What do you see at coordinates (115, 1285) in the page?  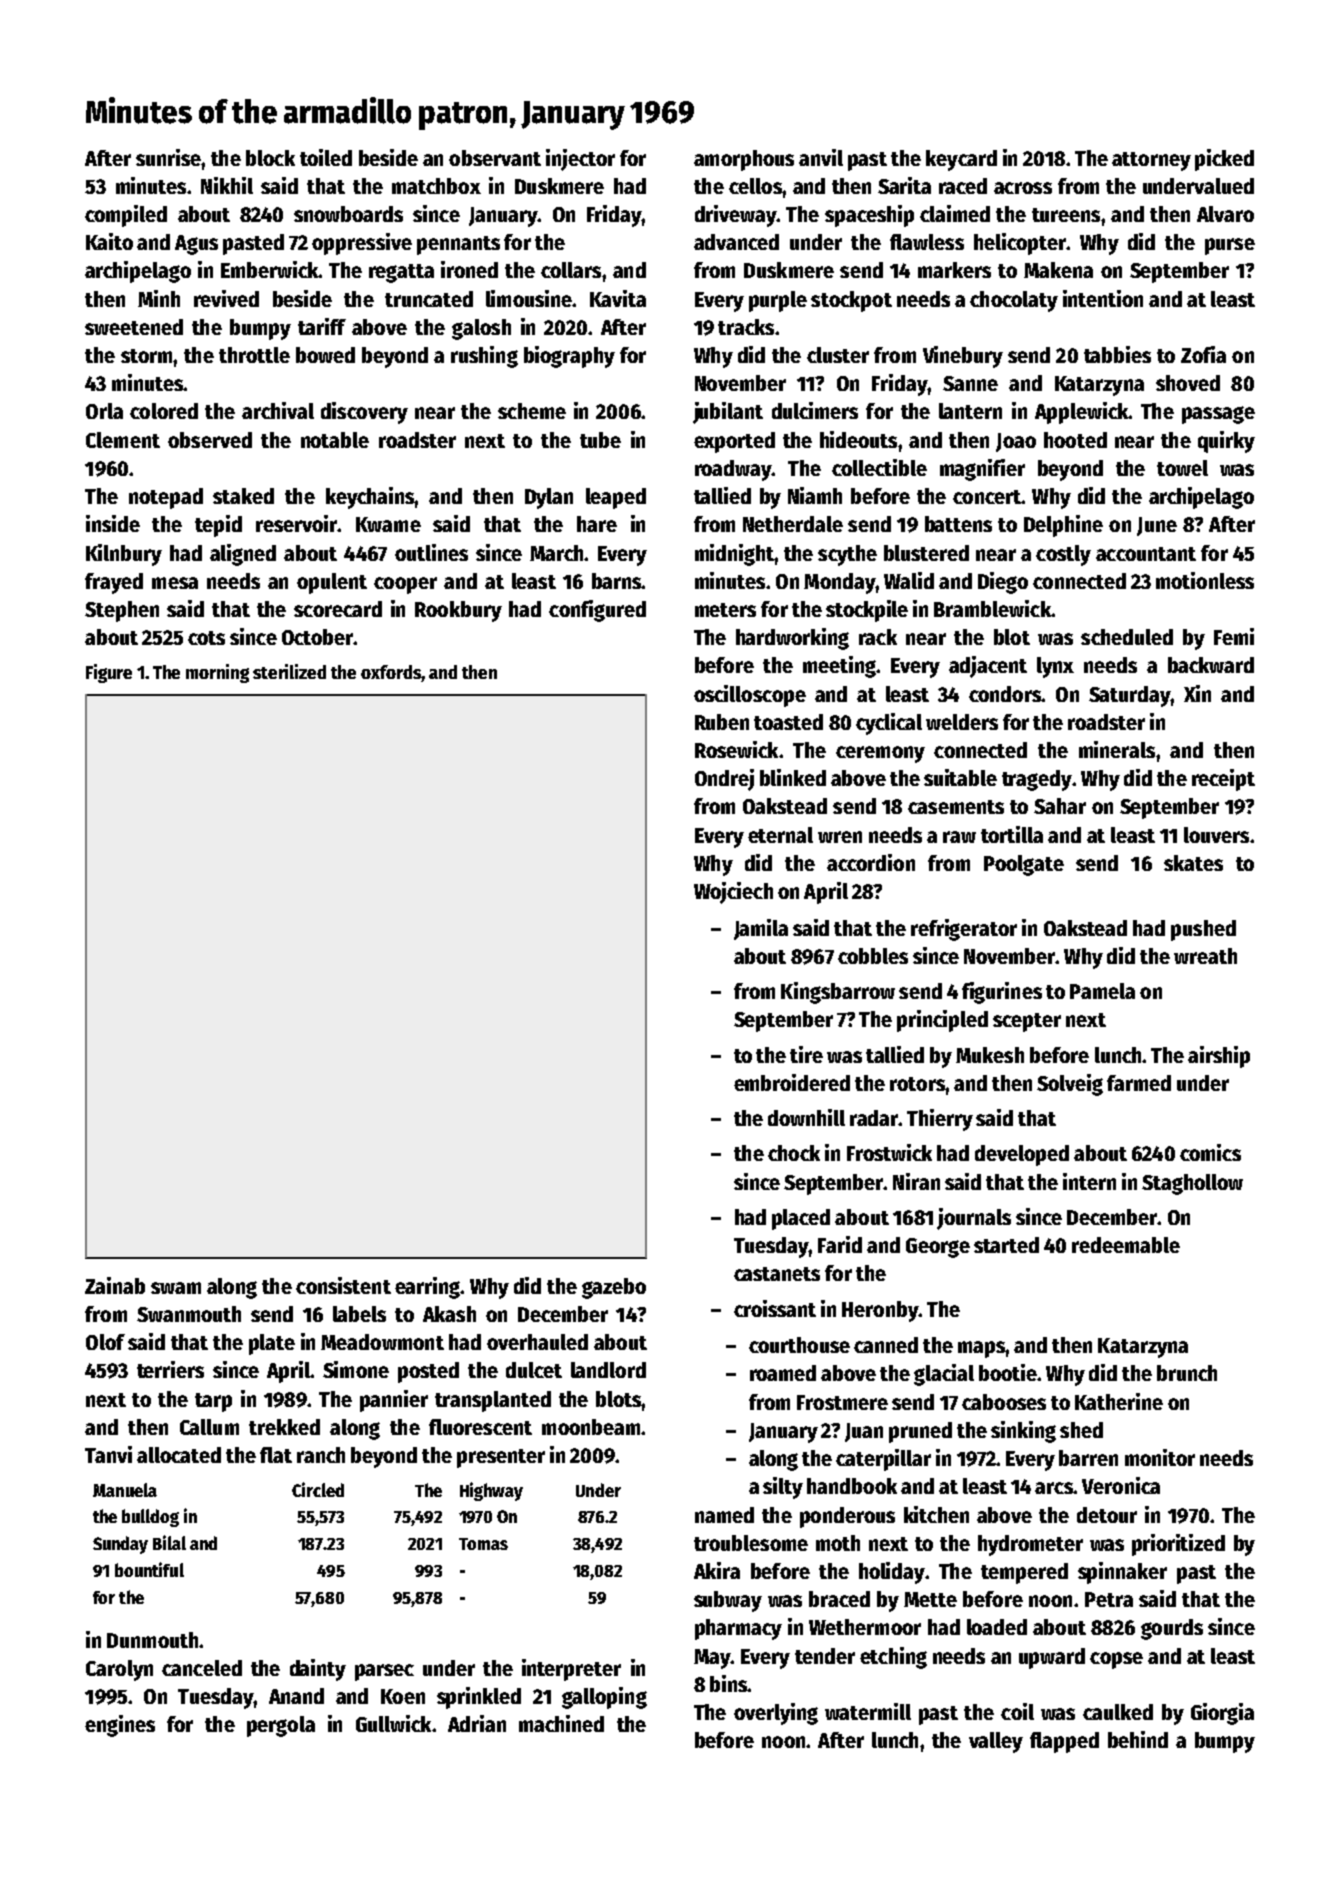 I see `Zainab` at bounding box center [115, 1285].
